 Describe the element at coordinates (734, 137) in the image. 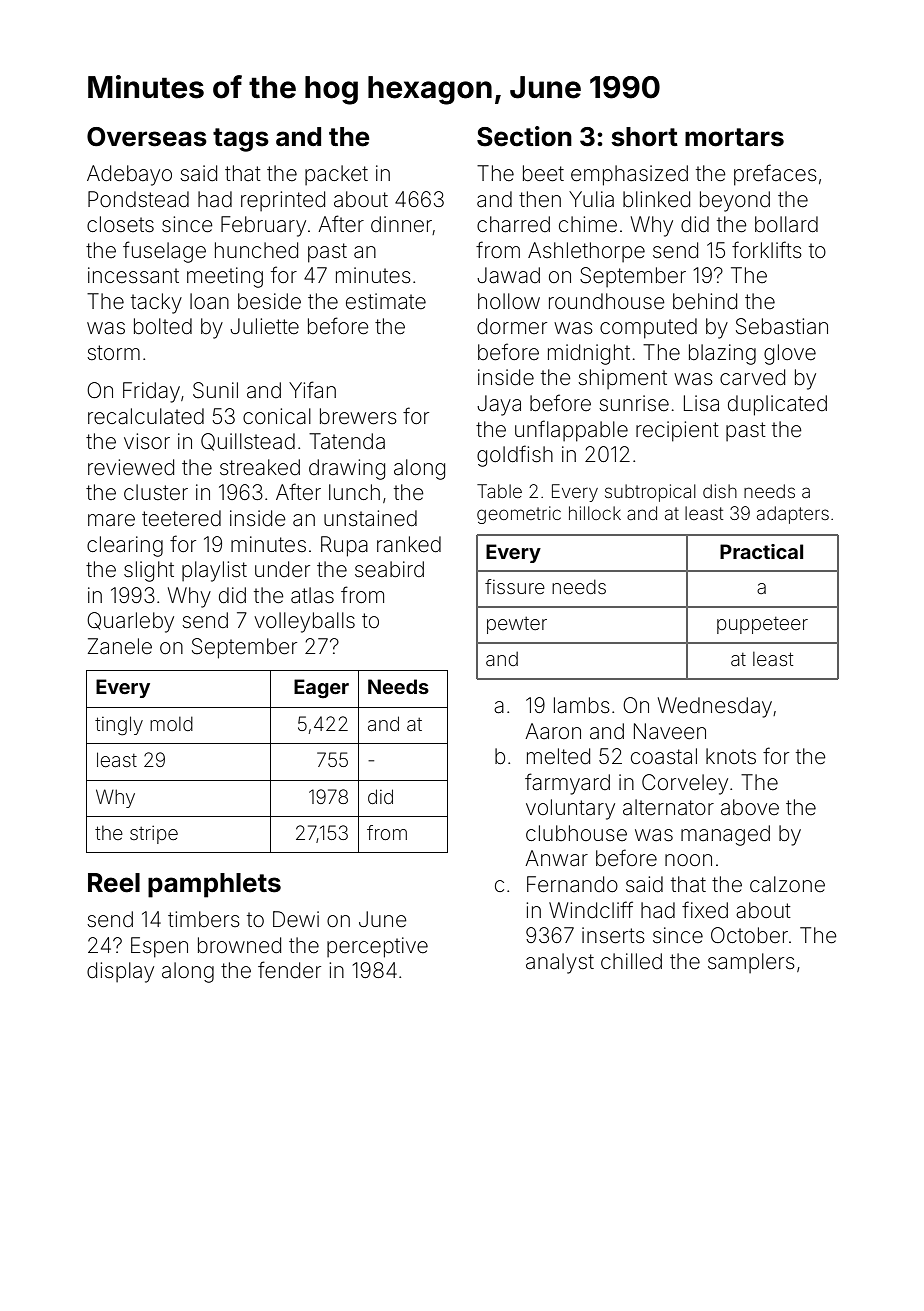

I see `mortars` at that location.
